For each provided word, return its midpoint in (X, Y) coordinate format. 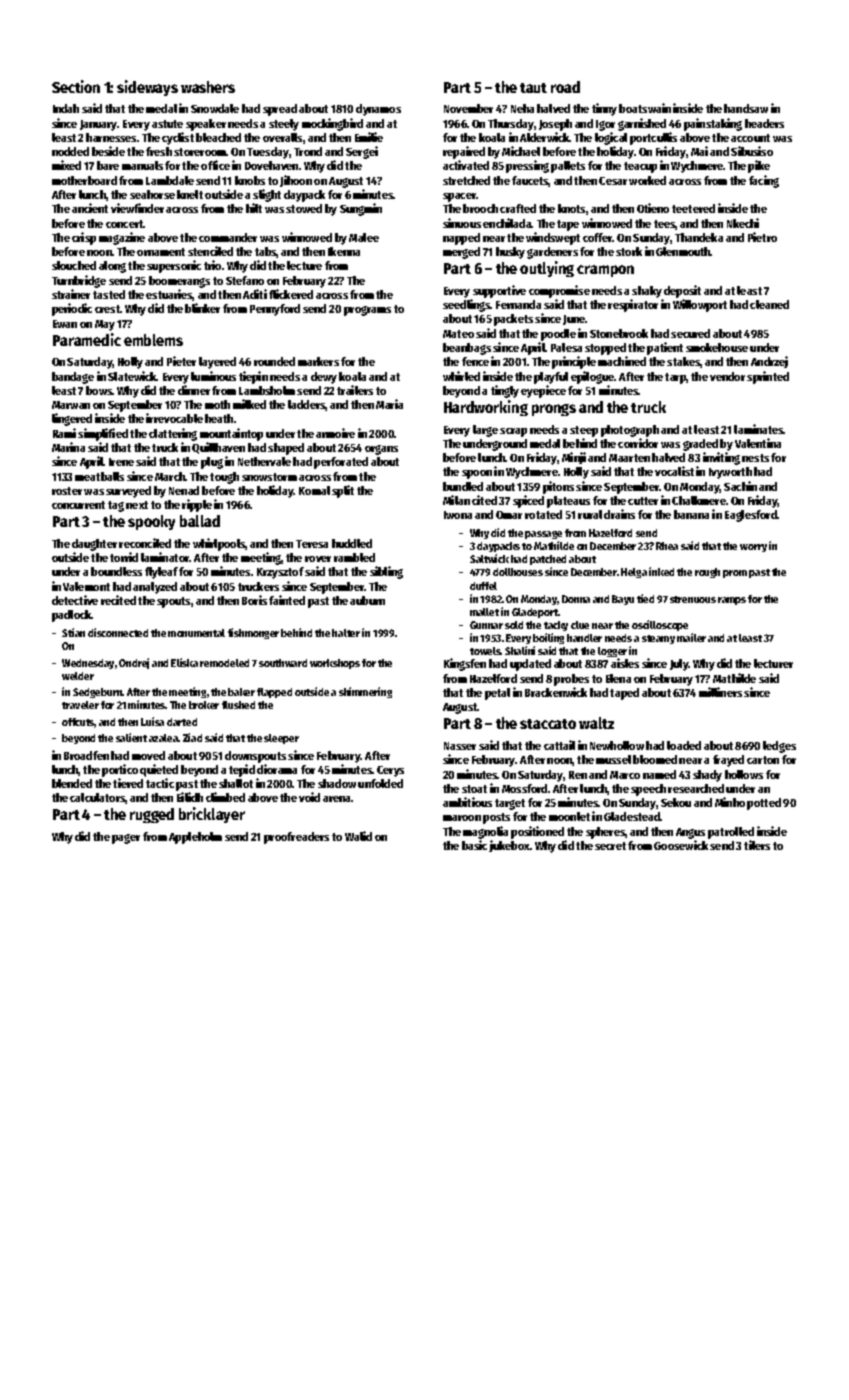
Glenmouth (683, 251)
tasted (109, 294)
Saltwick (489, 558)
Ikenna (344, 251)
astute (167, 124)
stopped (605, 349)
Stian (73, 632)
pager (126, 839)
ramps (732, 601)
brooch (480, 208)
